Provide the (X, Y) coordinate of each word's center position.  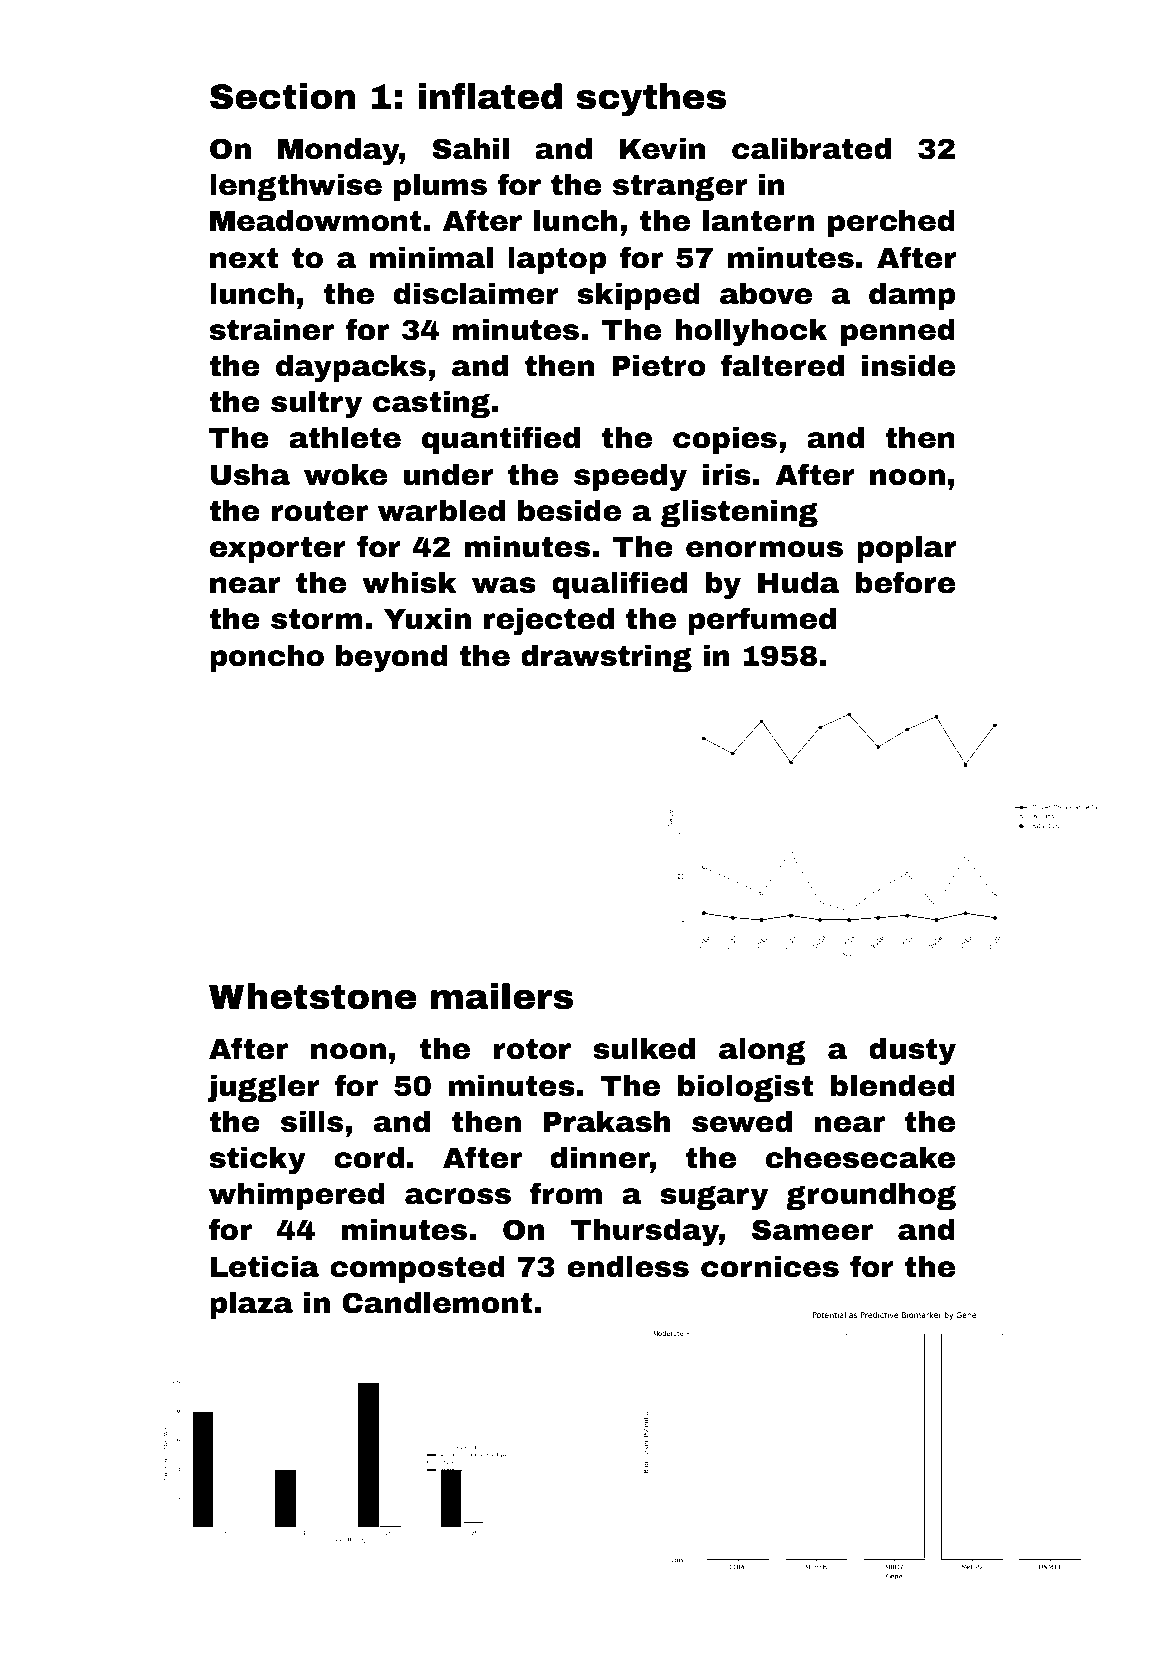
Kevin (662, 149)
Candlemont (437, 1303)
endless (628, 1267)
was (504, 585)
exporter (278, 550)
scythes (651, 100)
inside (908, 366)
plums (440, 187)
